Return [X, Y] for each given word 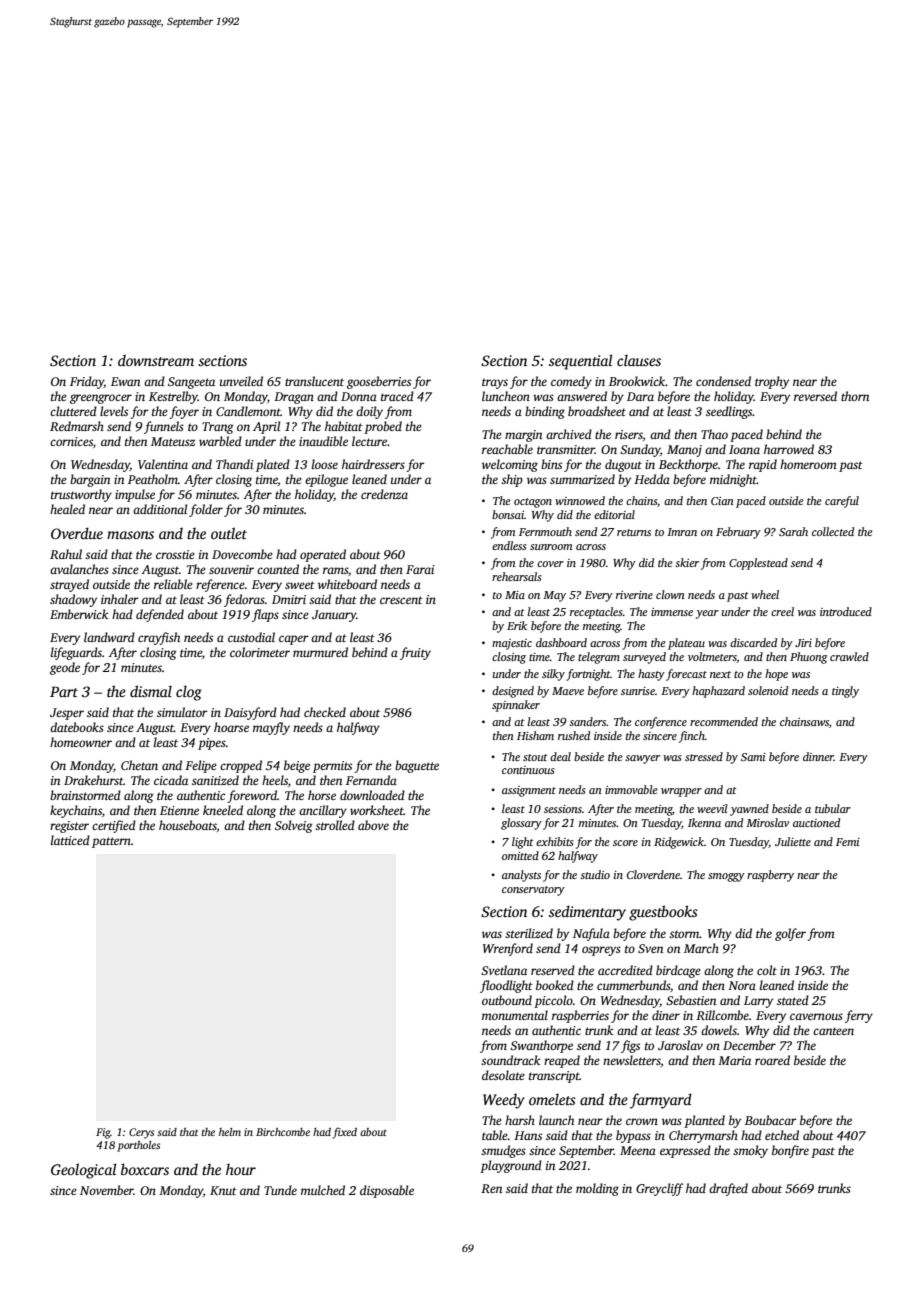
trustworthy [81, 495]
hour [241, 1169]
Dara [640, 396]
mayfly [271, 728]
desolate [503, 1075]
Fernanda [371, 780]
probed [383, 427]
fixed [345, 1133]
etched [782, 1135]
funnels [164, 427]
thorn [855, 396]
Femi [848, 842]
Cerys [141, 1133]
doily [369, 412]
